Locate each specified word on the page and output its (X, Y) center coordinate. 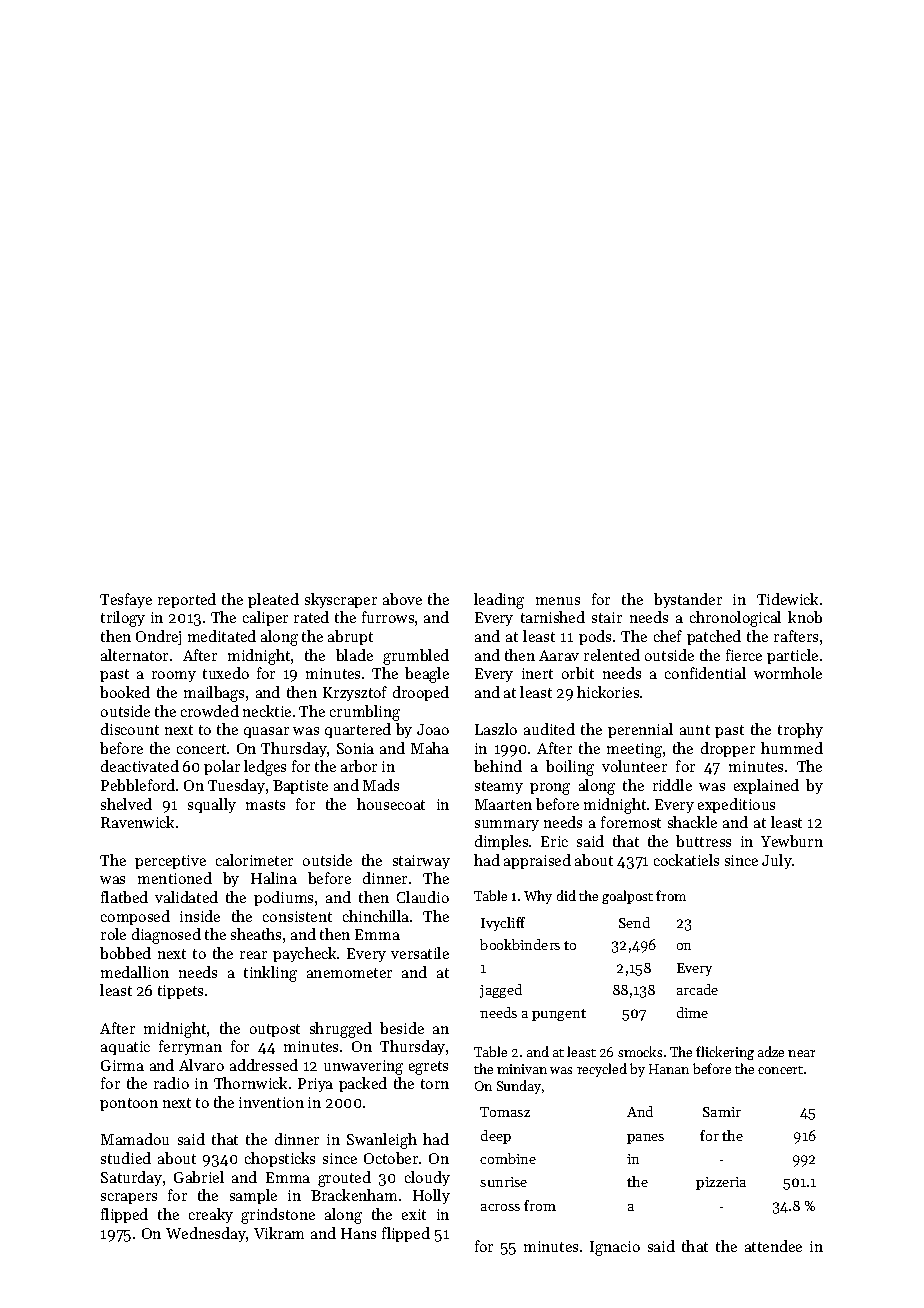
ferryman (190, 1047)
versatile (420, 953)
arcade (697, 989)
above (402, 599)
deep (496, 1137)
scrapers (129, 1198)
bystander (688, 600)
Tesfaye (126, 600)
